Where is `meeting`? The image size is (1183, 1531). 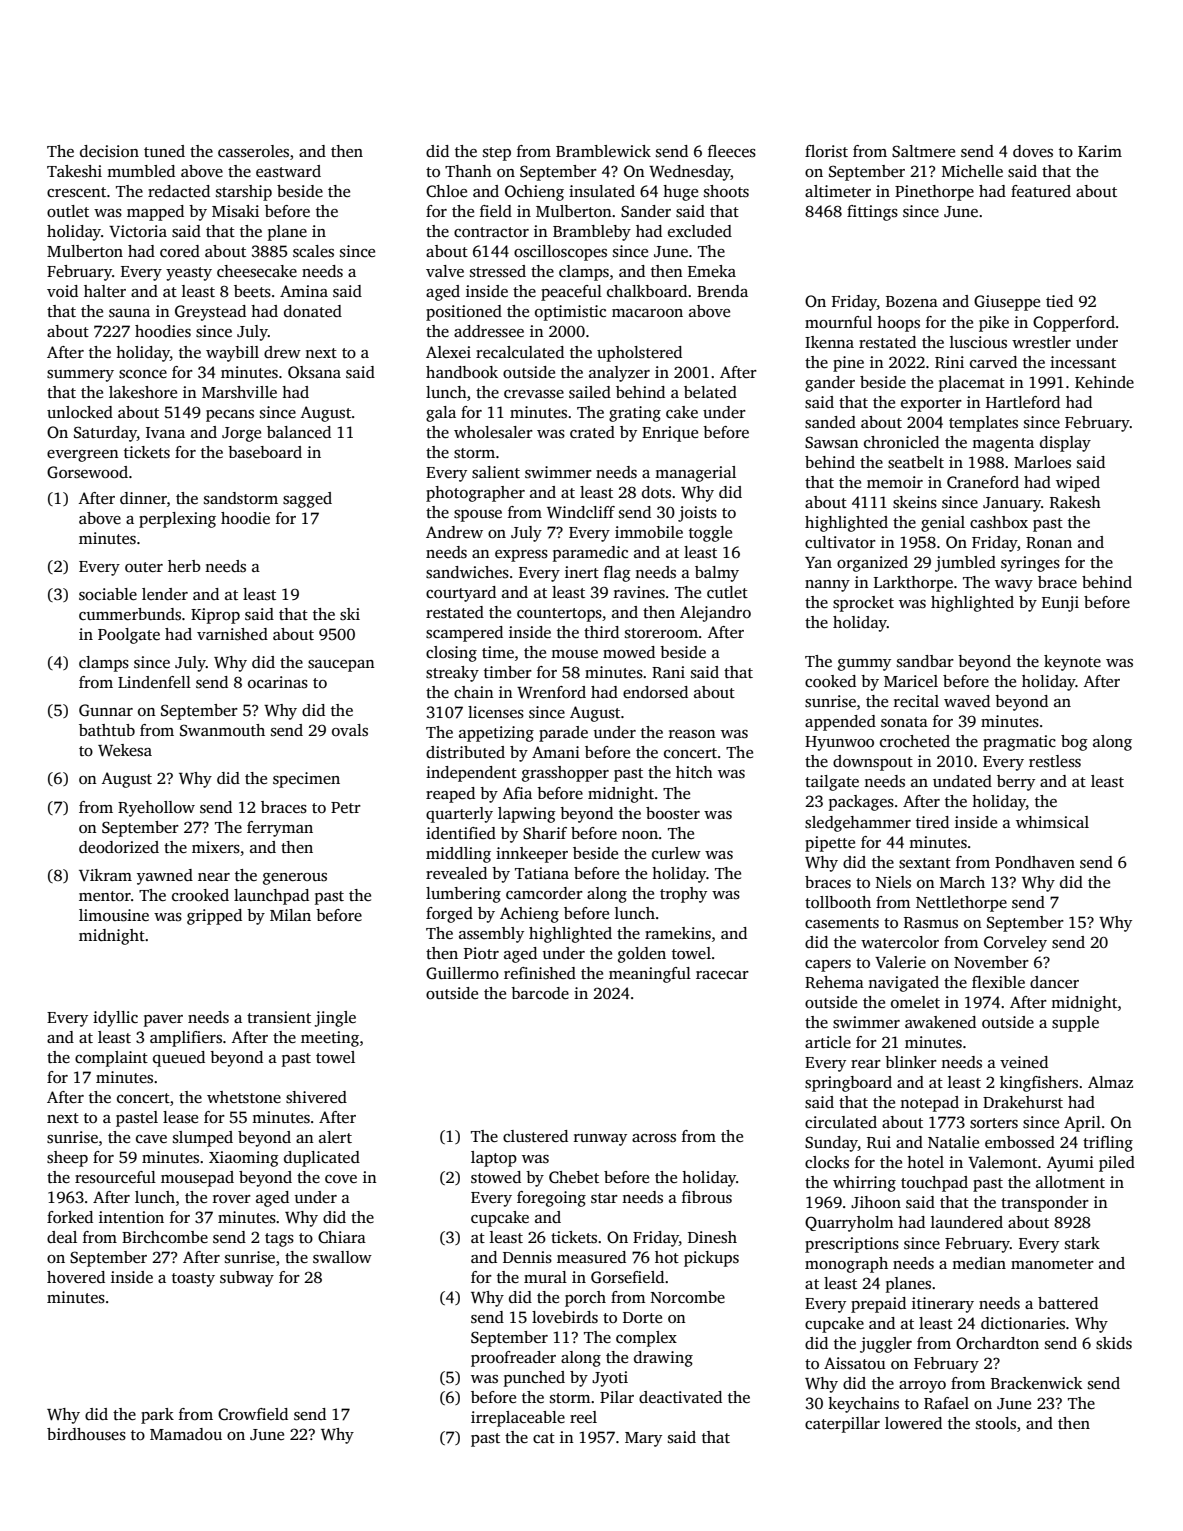
meeting is located at coordinates (330, 1039).
